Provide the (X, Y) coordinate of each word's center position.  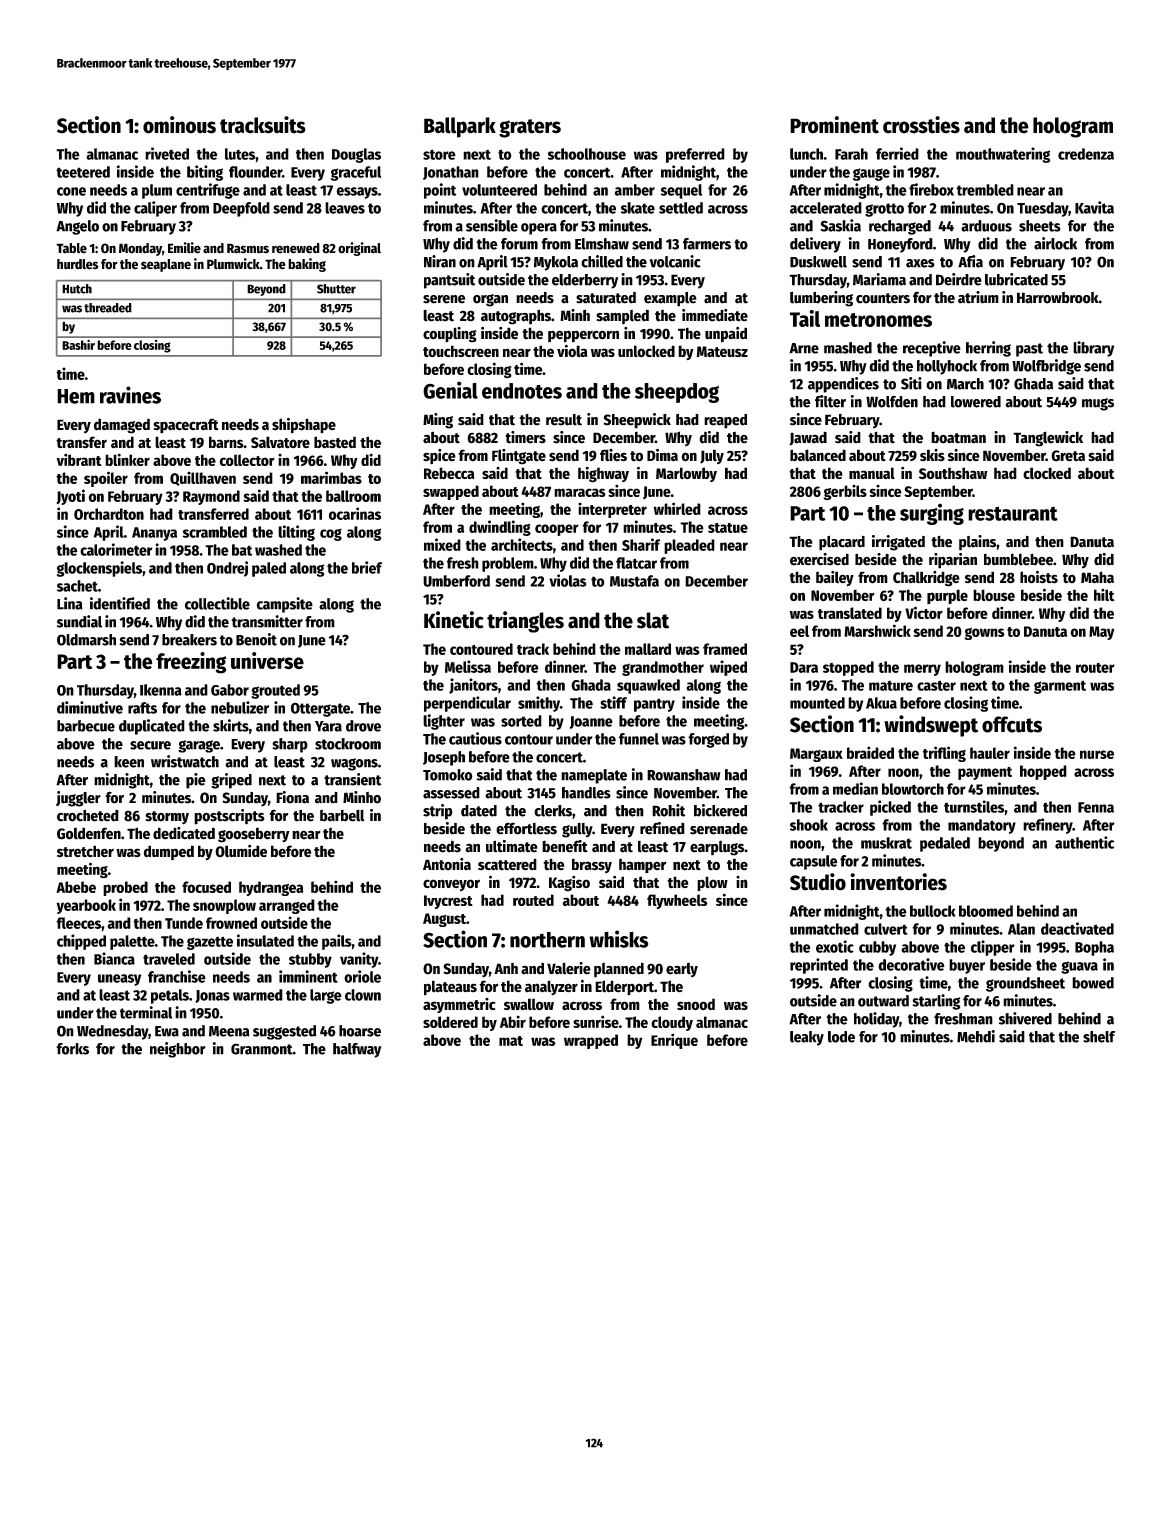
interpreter (612, 510)
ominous (179, 125)
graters (530, 128)
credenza (1086, 154)
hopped (1043, 772)
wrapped (591, 1041)
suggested (284, 1032)
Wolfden (892, 402)
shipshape (304, 426)
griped (231, 781)
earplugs (717, 848)
